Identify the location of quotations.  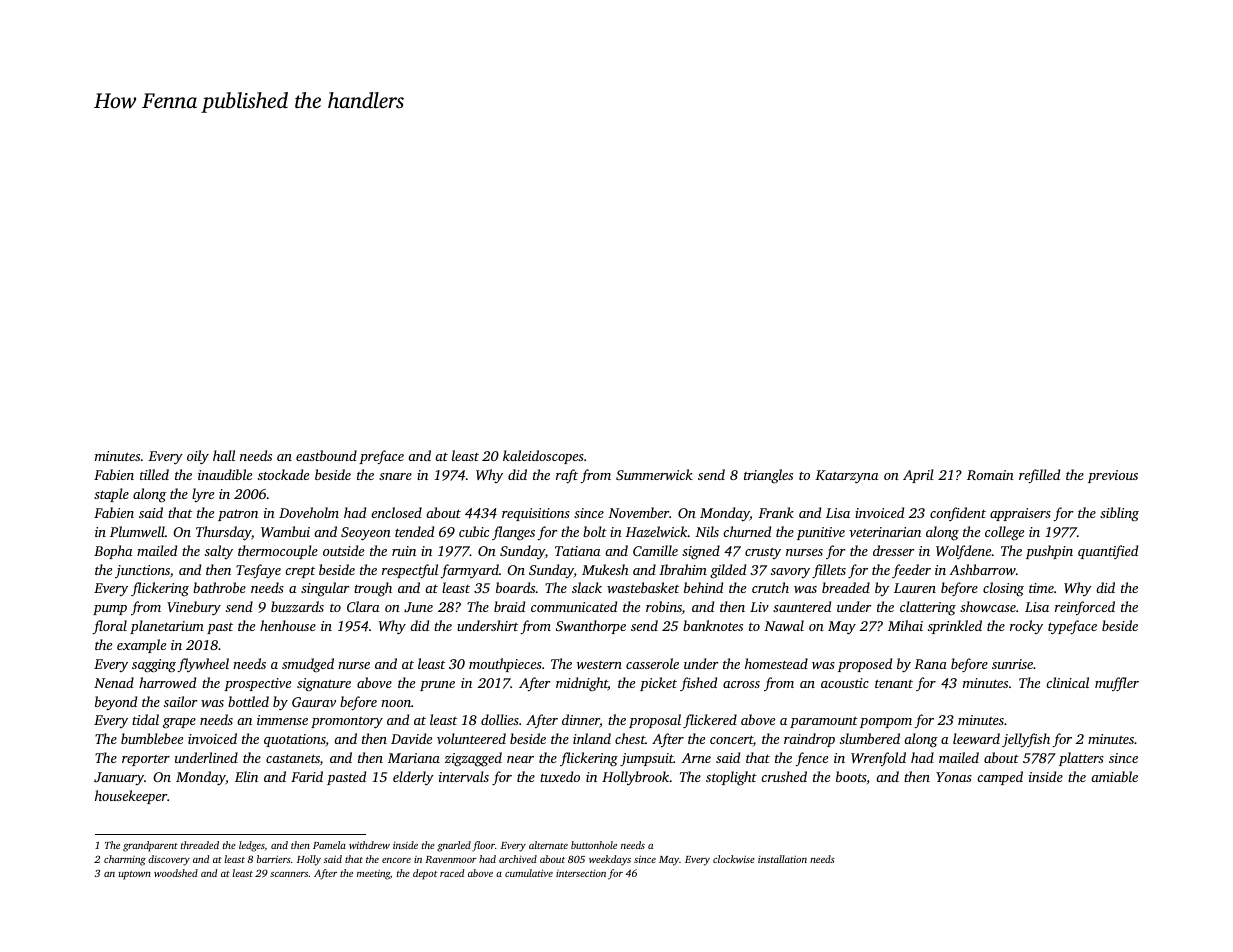
(295, 740).
